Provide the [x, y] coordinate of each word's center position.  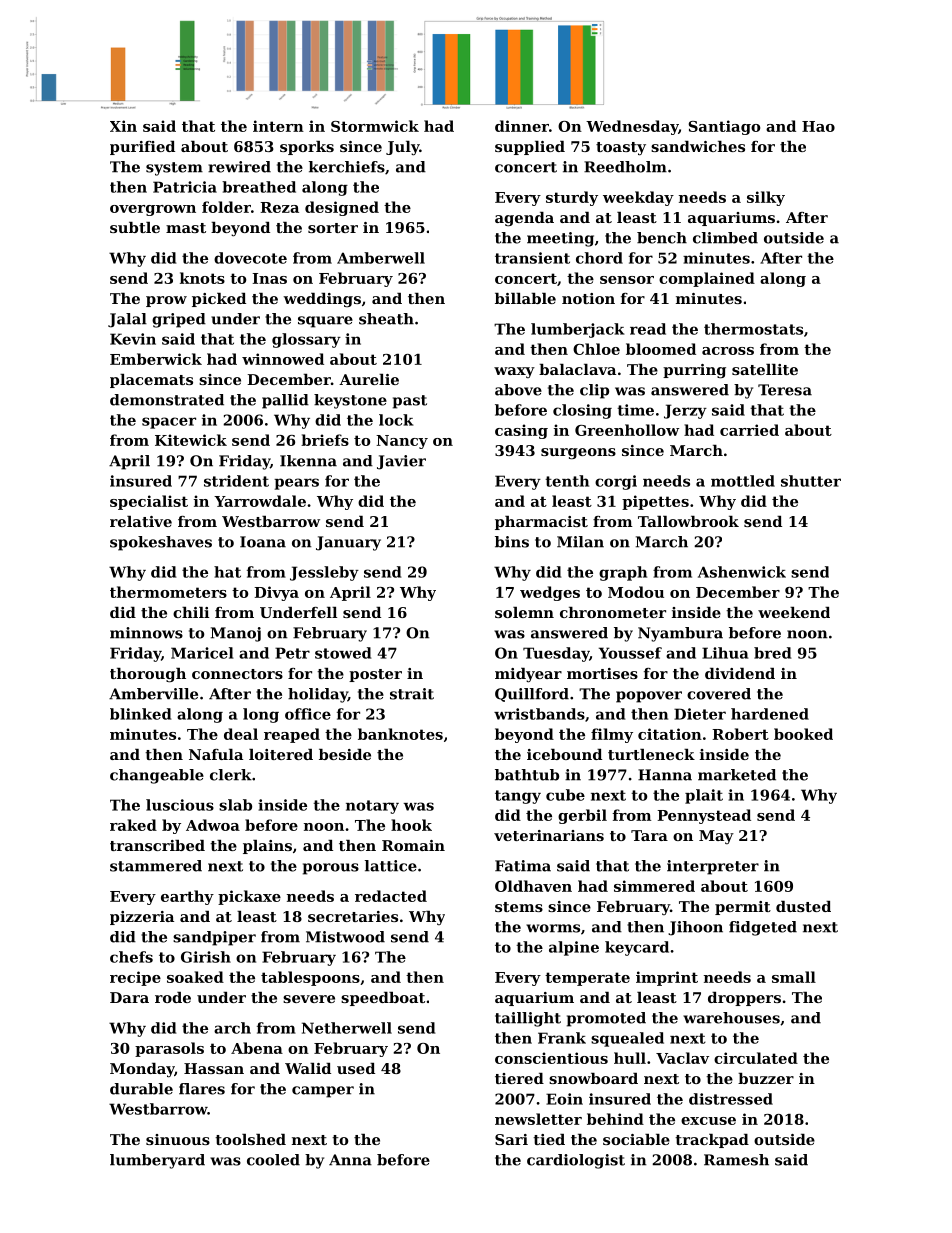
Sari [511, 1139]
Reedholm [625, 167]
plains [267, 847]
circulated [756, 1058]
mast [186, 228]
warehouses [731, 1018]
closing [582, 411]
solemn [524, 612]
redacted [391, 896]
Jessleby [324, 573]
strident [236, 481]
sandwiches [698, 146]
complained [707, 279]
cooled [273, 1160]
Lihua [725, 653]
